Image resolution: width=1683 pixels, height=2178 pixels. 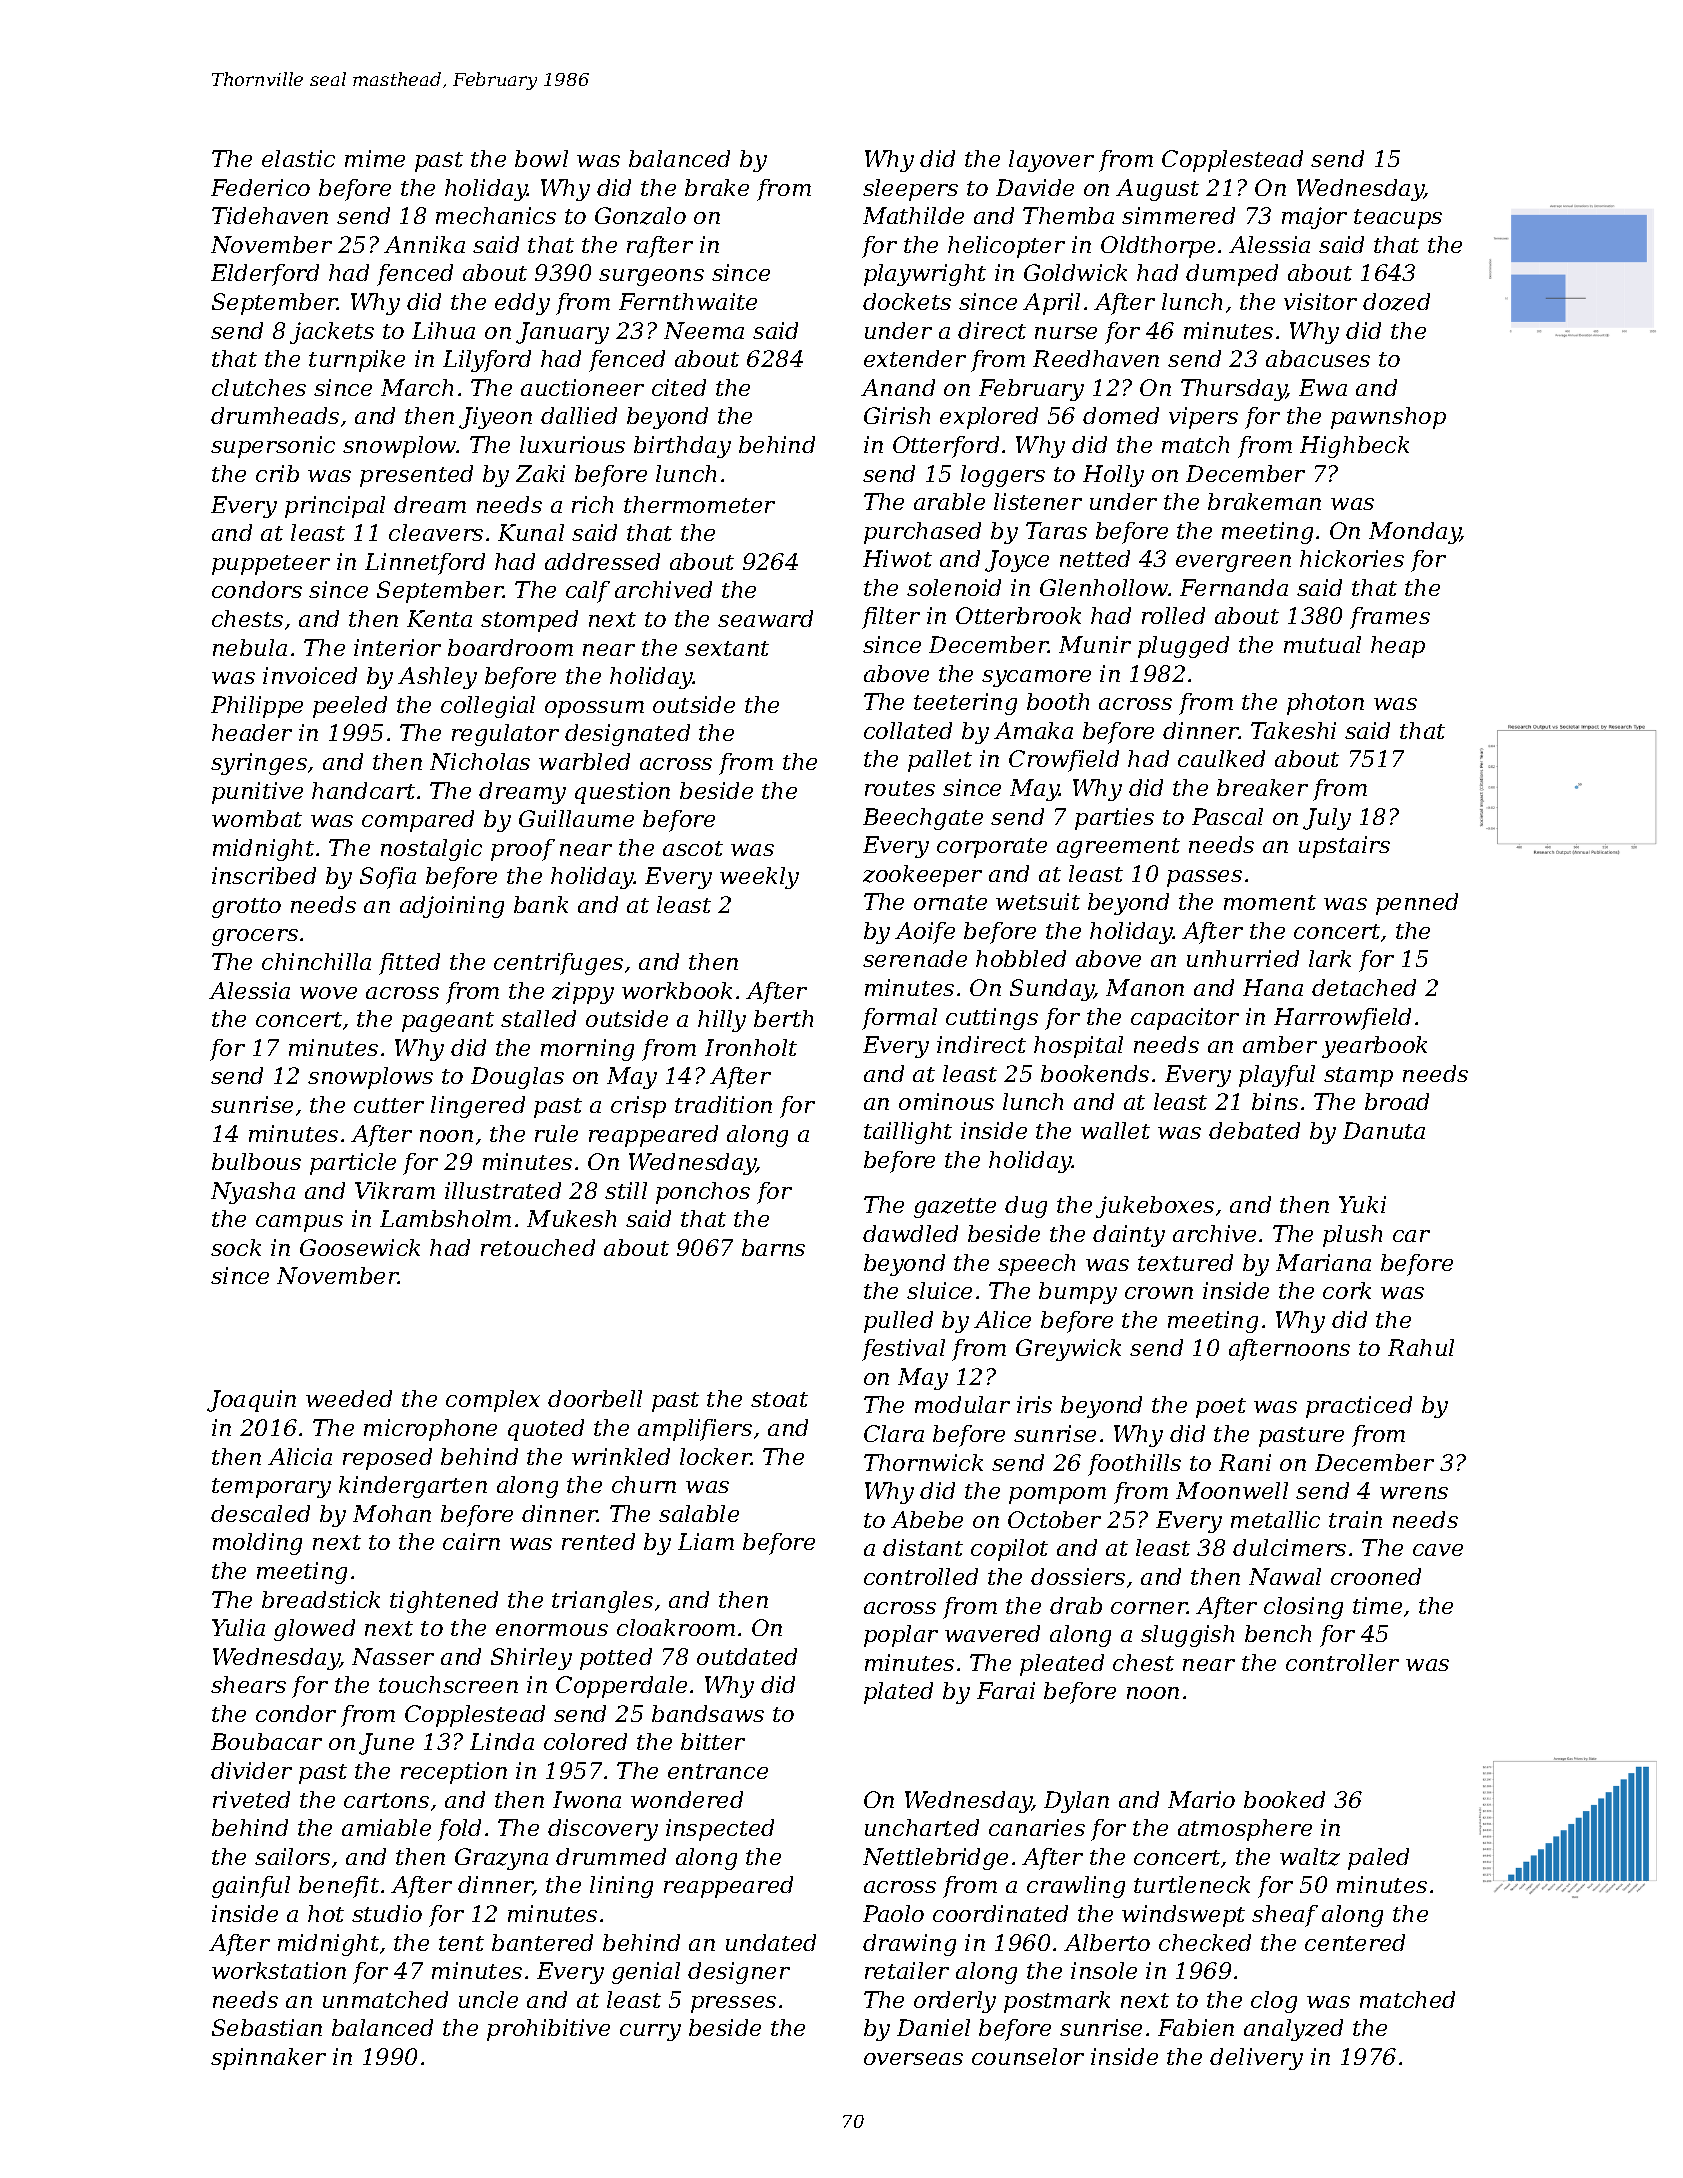 What do you see at coordinates (1270, 902) in the screenshot?
I see `moment` at bounding box center [1270, 902].
